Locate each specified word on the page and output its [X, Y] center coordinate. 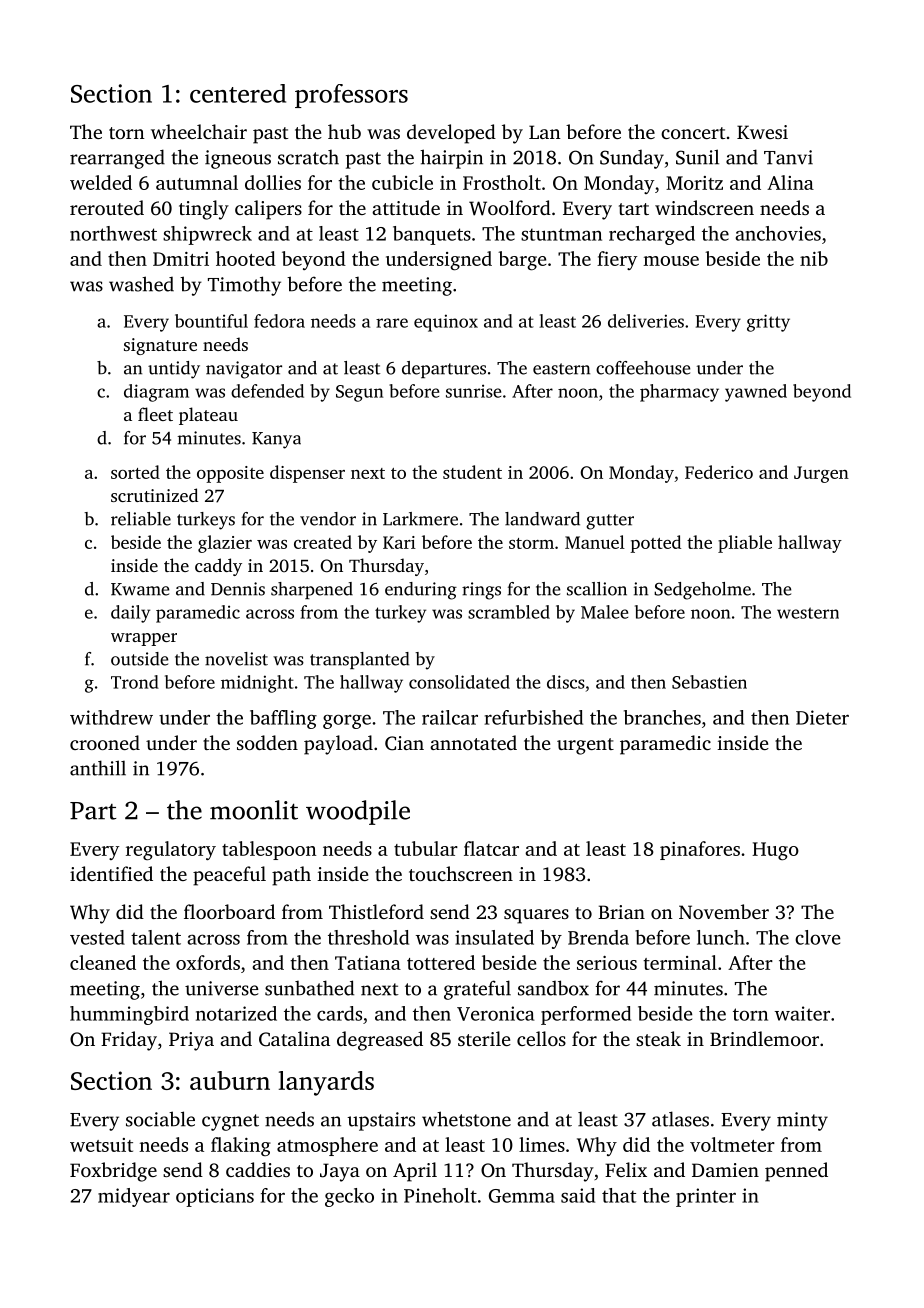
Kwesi [762, 132]
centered [238, 93]
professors [351, 96]
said [578, 1195]
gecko [349, 1197]
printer [706, 1197]
